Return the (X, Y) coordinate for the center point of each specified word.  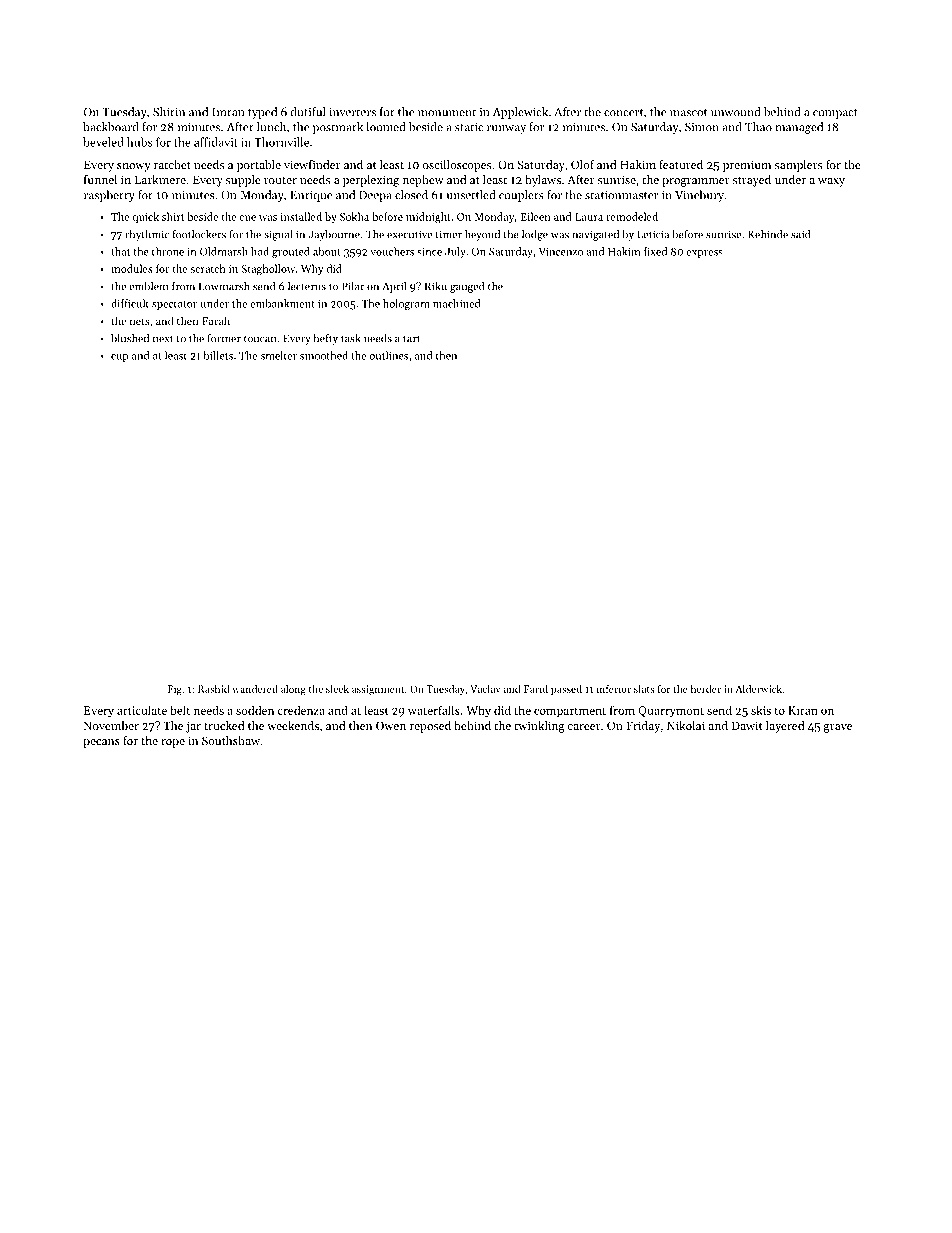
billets (218, 355)
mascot (688, 113)
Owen (391, 725)
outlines (388, 355)
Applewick (520, 113)
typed (262, 113)
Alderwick (758, 689)
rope (173, 743)
